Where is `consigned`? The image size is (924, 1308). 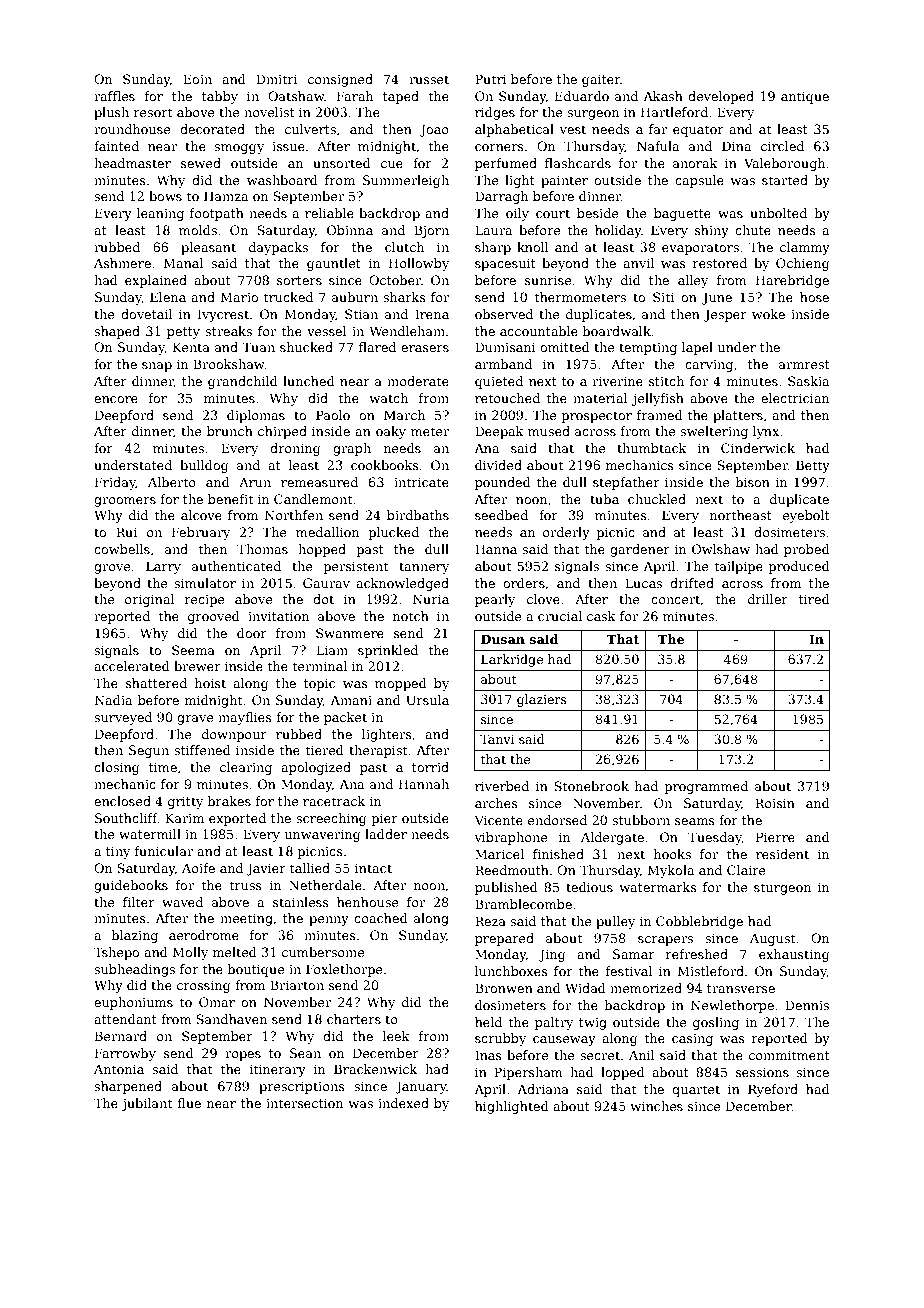
consigned is located at coordinates (340, 80).
